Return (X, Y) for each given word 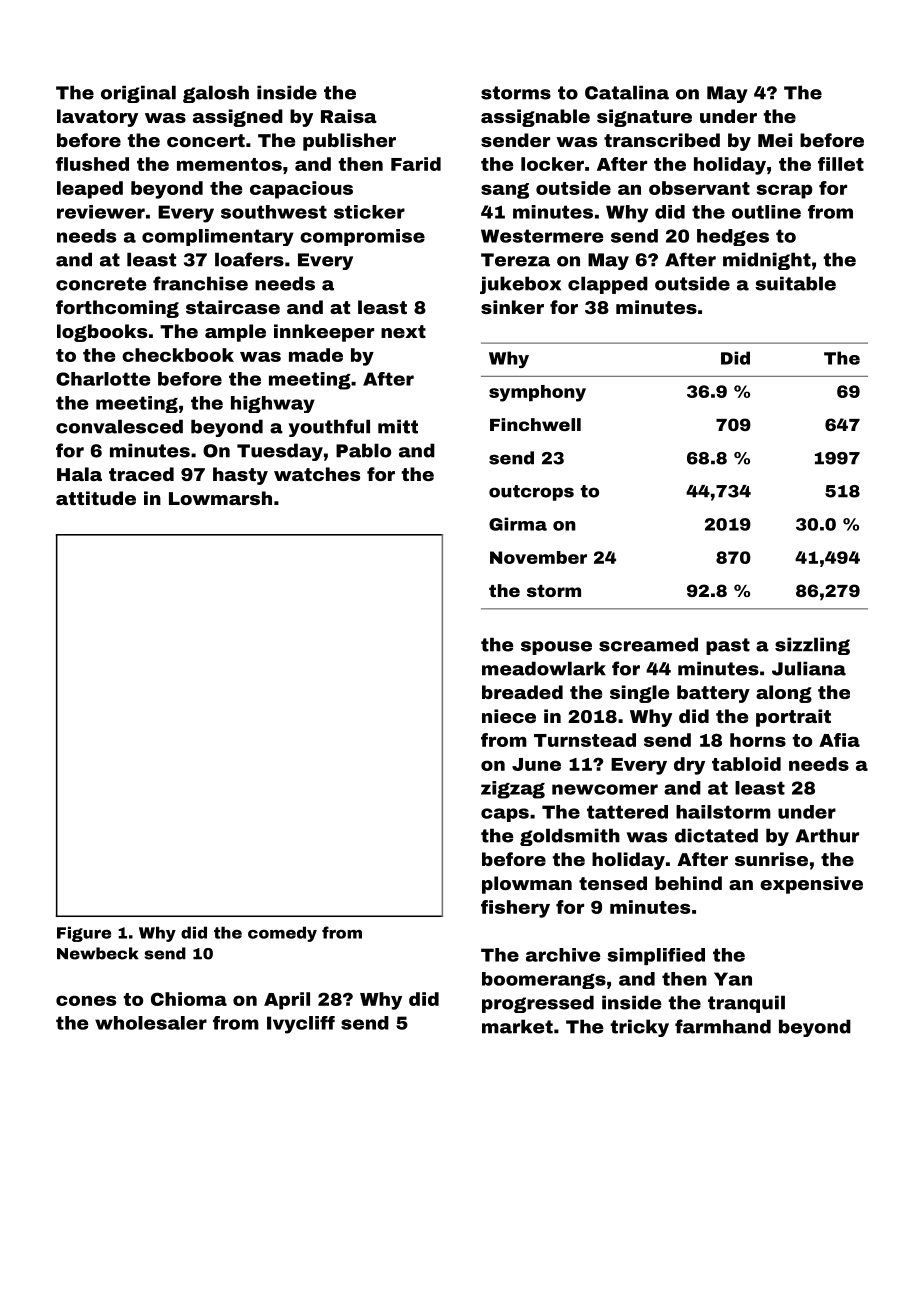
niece (509, 716)
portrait (793, 718)
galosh (216, 94)
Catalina (627, 92)
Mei (775, 140)
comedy (282, 934)
